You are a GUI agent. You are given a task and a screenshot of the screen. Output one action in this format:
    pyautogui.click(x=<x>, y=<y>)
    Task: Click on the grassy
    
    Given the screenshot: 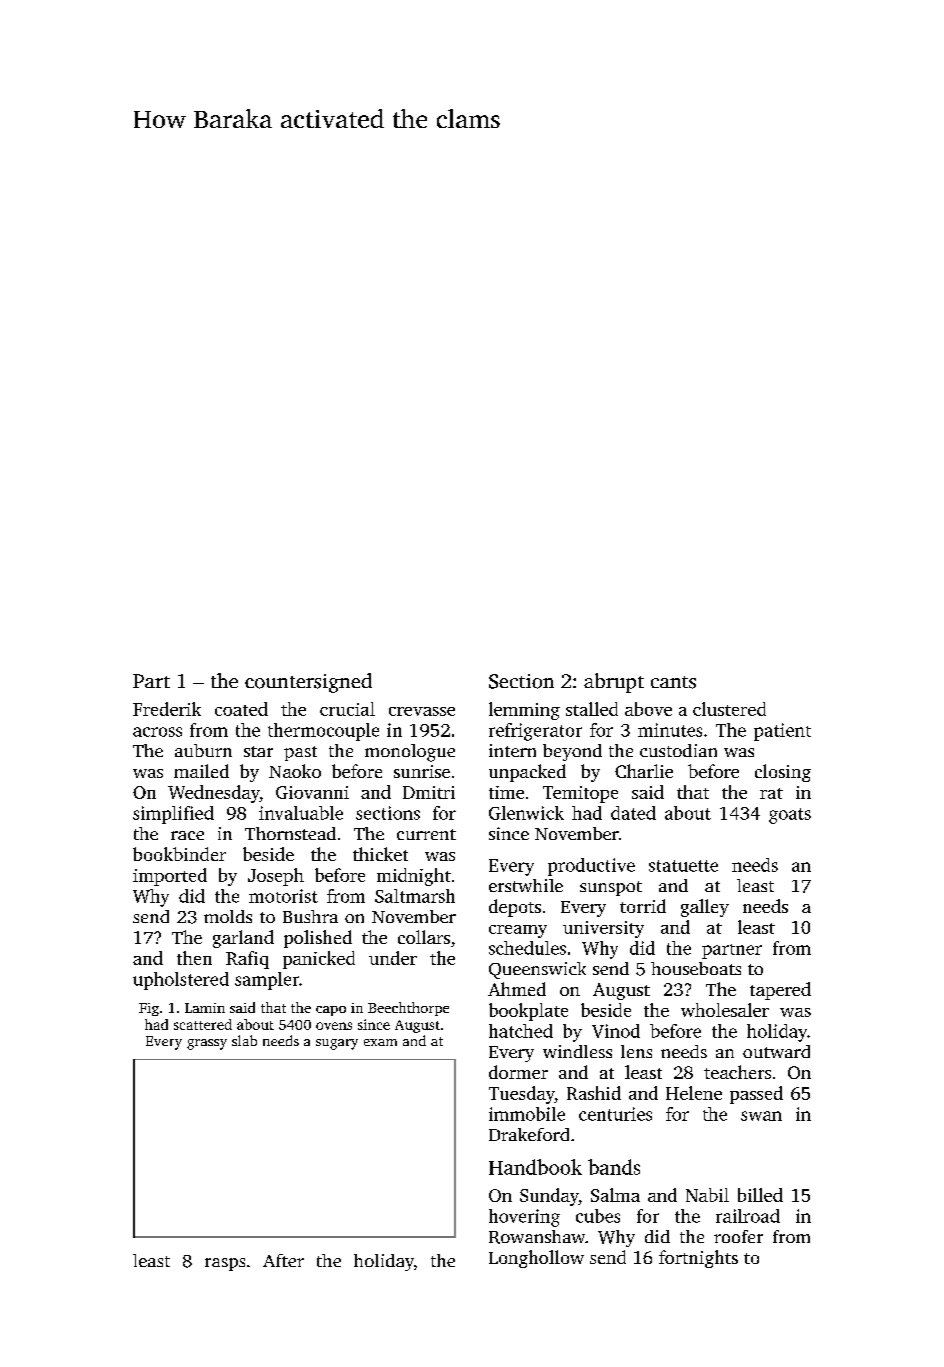 What is the action you would take?
    pyautogui.click(x=207, y=1044)
